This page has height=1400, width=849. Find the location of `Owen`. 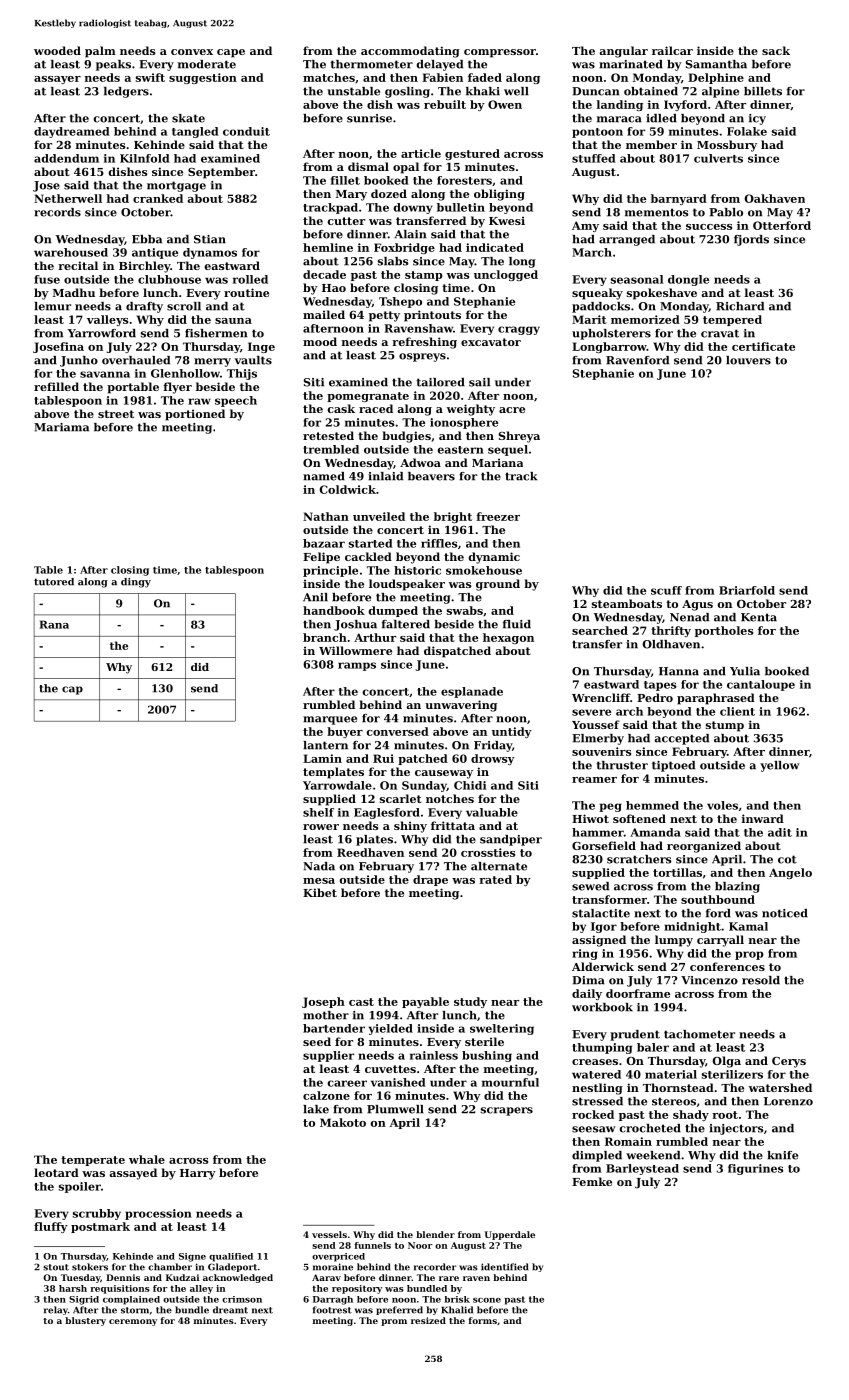

Owen is located at coordinates (505, 104).
